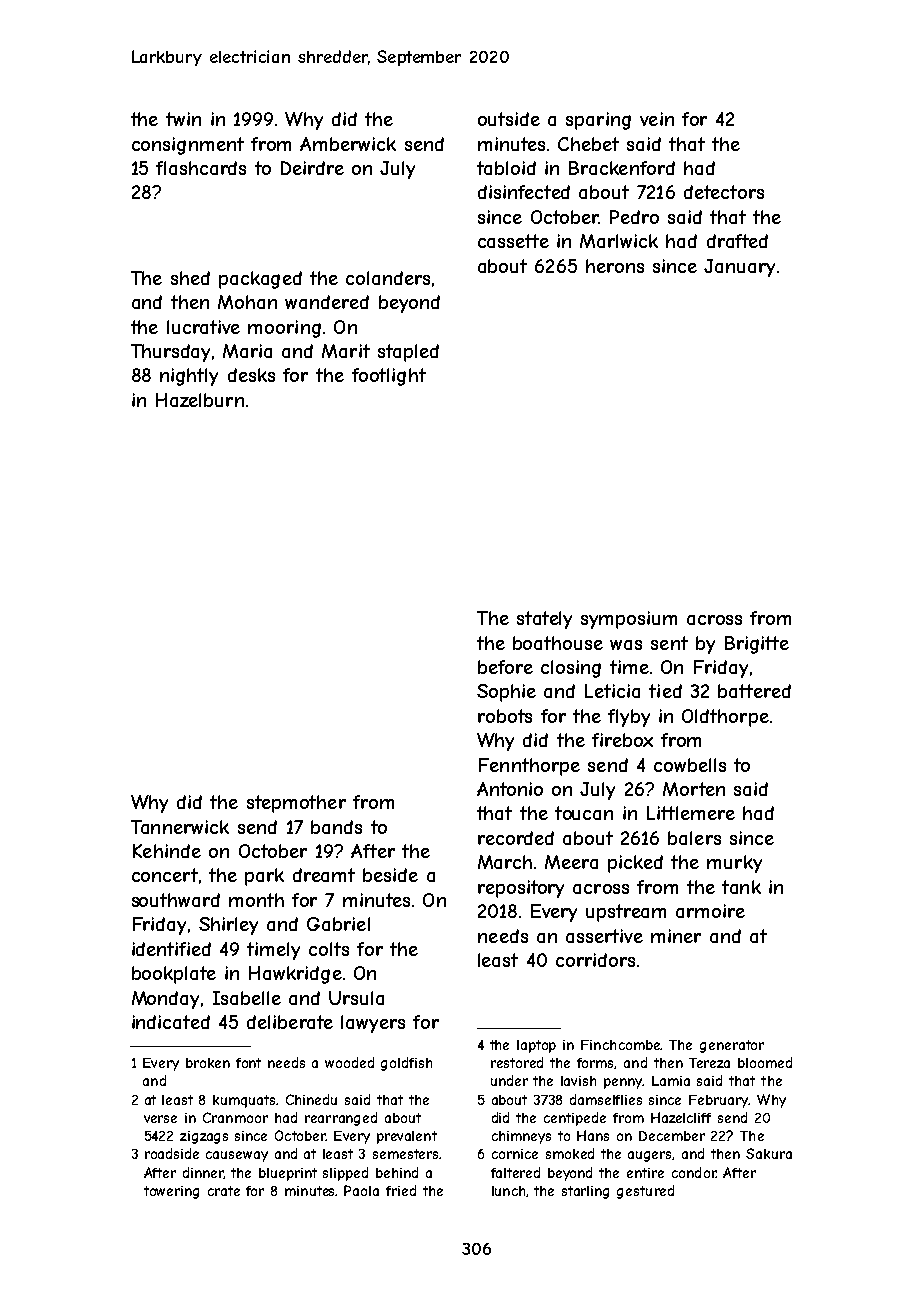  Describe the element at coordinates (521, 889) in the screenshot. I see `repository` at that location.
